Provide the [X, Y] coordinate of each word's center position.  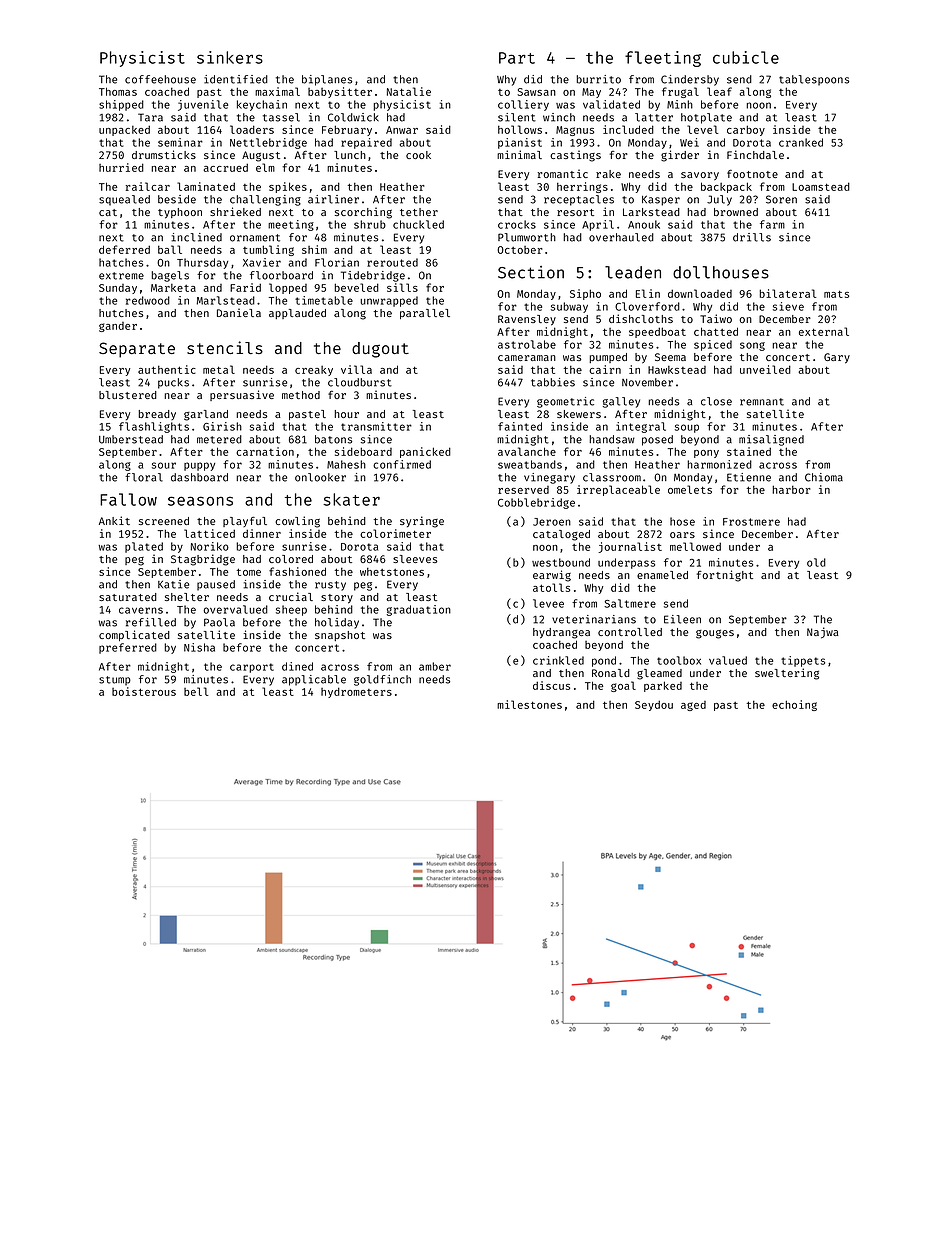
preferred [128, 648]
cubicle [746, 57]
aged [693, 706]
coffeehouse [160, 79]
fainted [520, 426]
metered [219, 439]
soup [687, 428]
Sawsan [537, 92]
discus [551, 685]
